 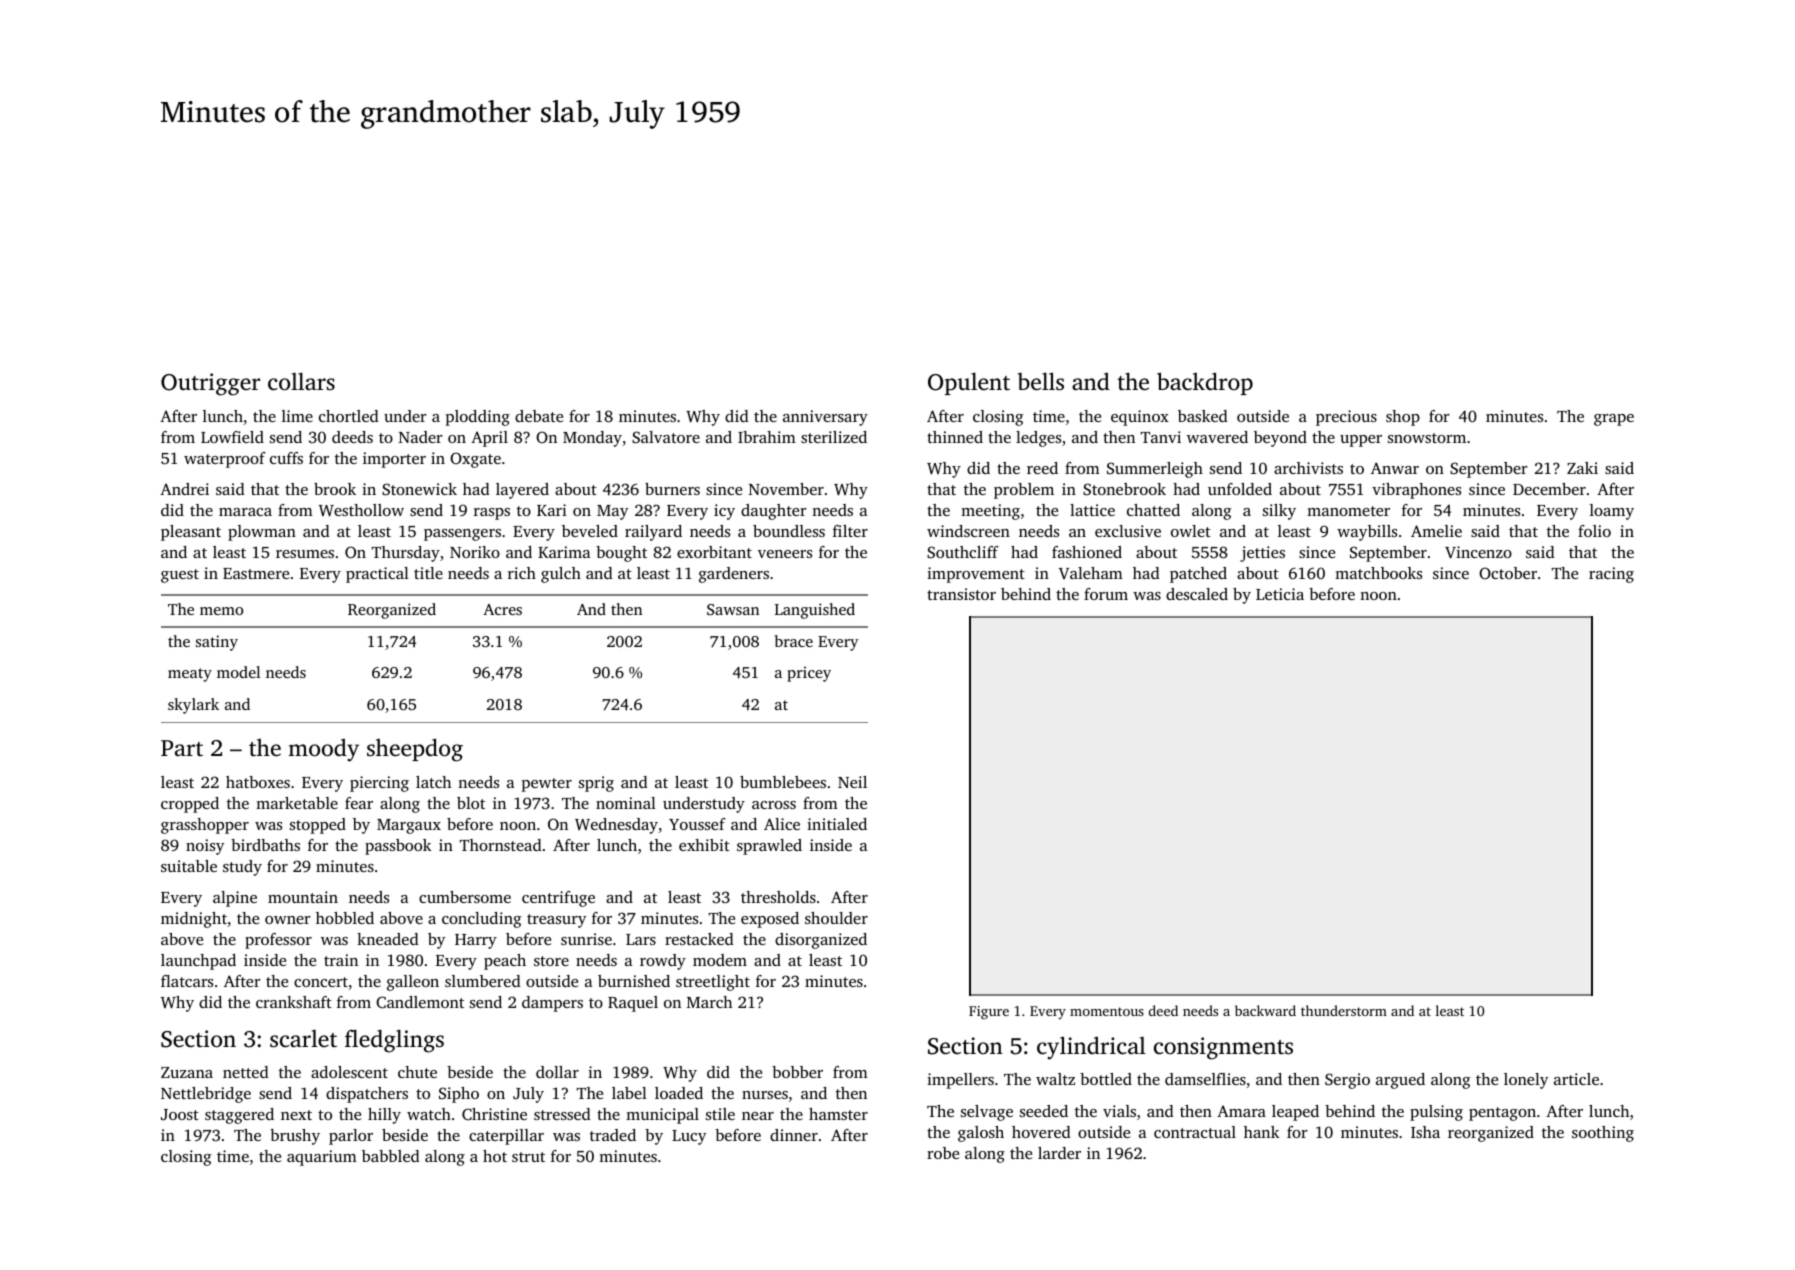 What do you see at coordinates (836, 918) in the image?
I see `shoulder` at bounding box center [836, 918].
